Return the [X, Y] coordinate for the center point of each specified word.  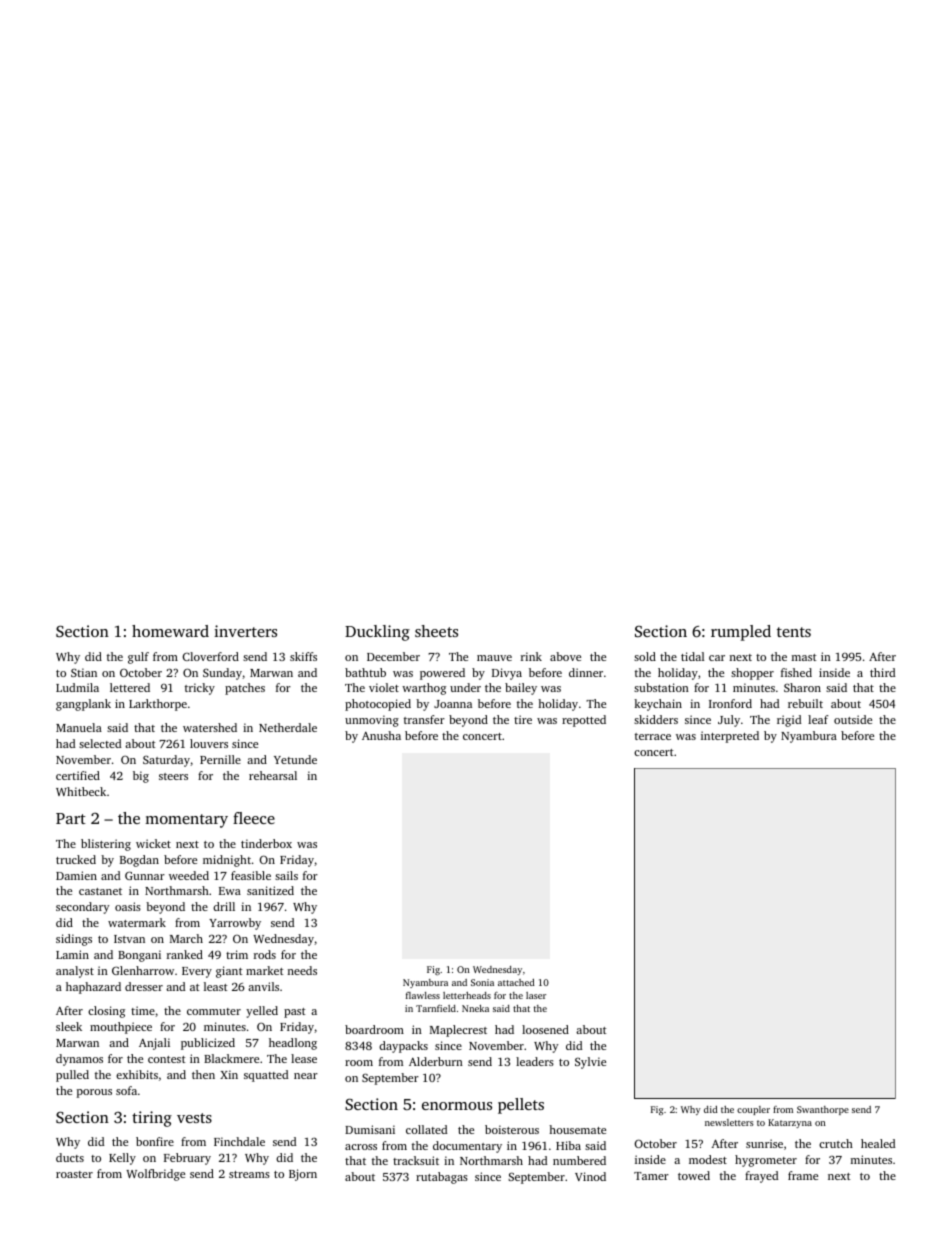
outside [853, 719]
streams [249, 1174]
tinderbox [266, 843]
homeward [170, 631]
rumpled [741, 633]
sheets [436, 631]
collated [426, 1129]
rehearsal [273, 775]
